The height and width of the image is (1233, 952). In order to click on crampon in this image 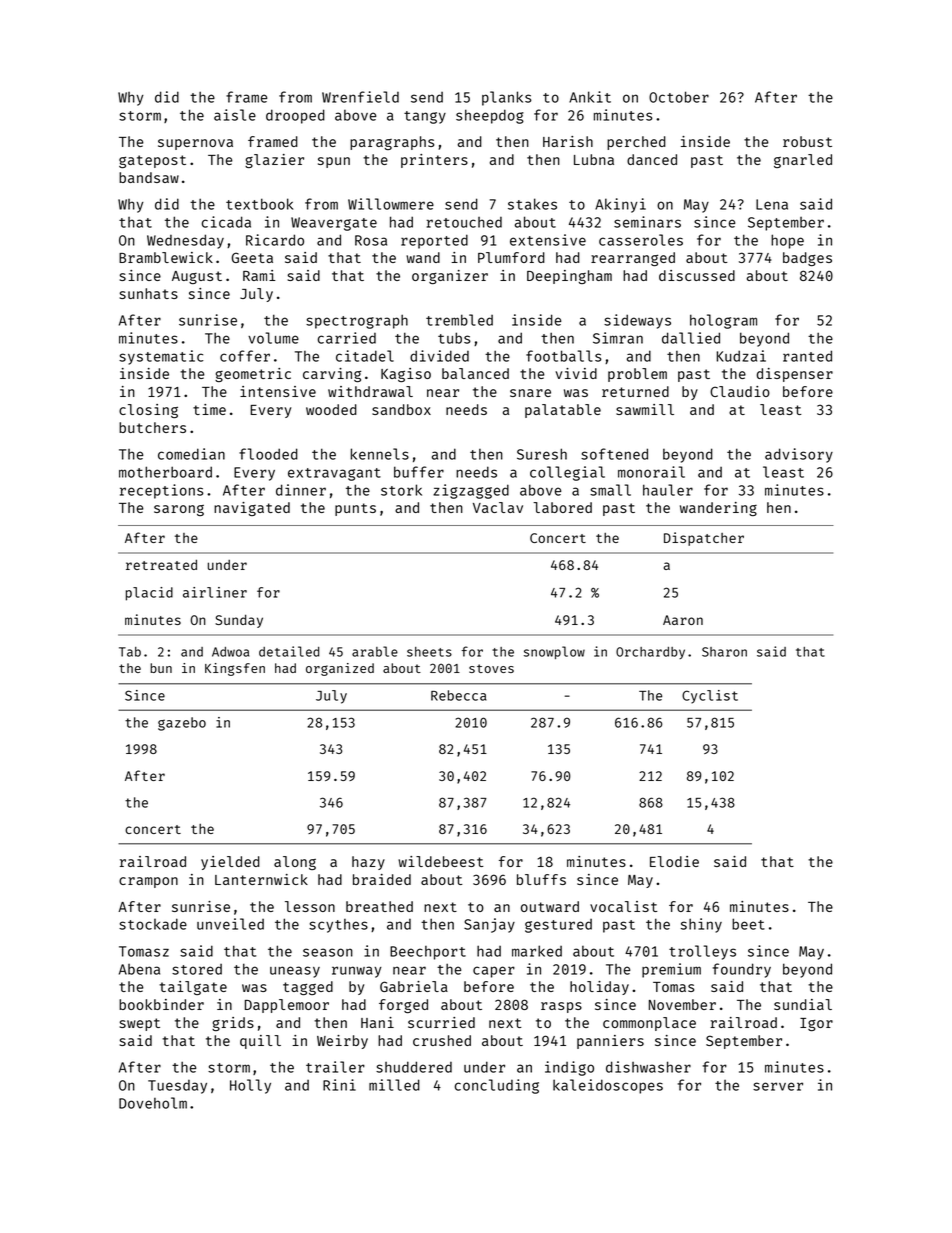, I will do `click(148, 882)`.
